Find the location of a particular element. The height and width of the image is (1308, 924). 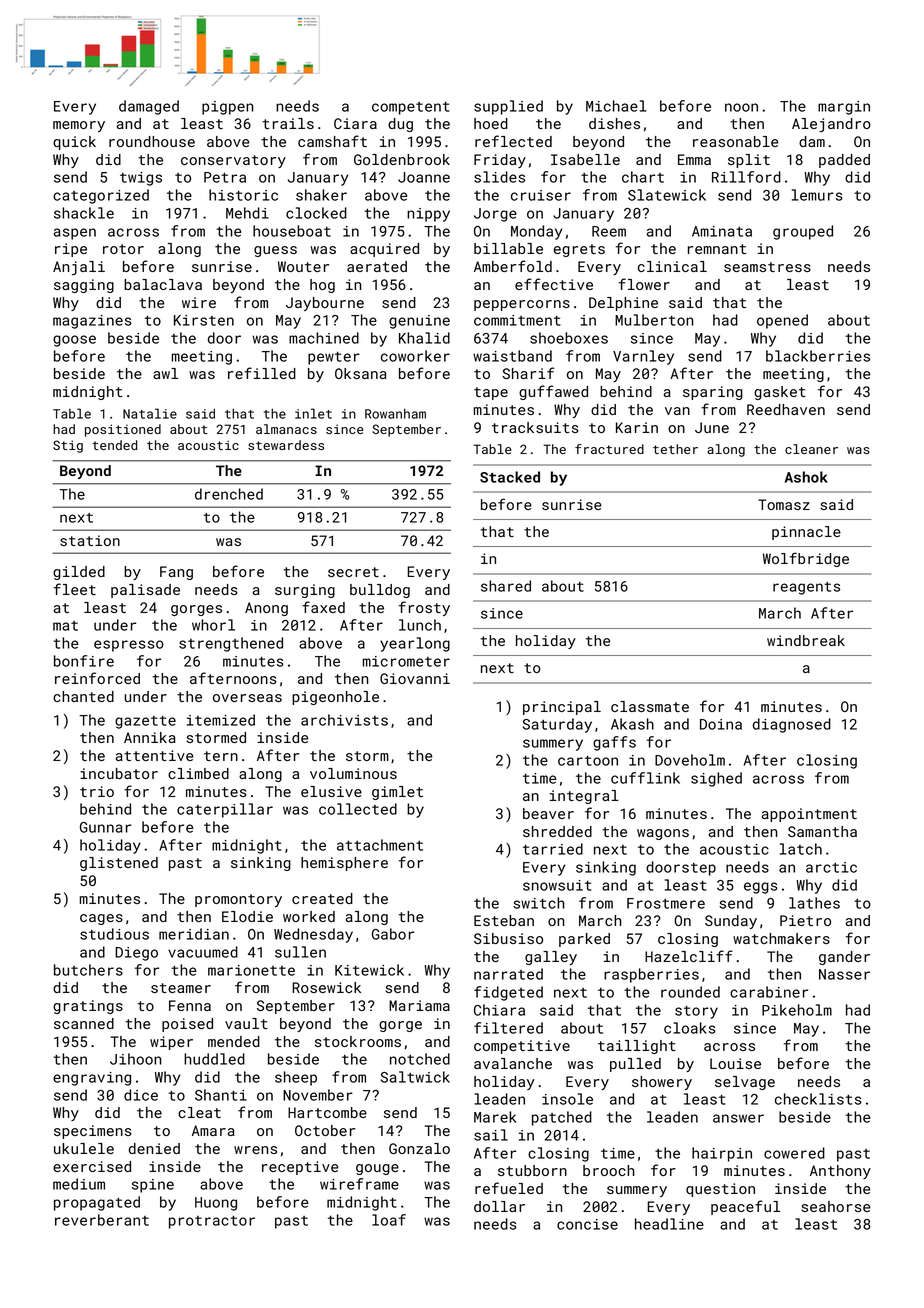

gimlet is located at coordinates (397, 793).
